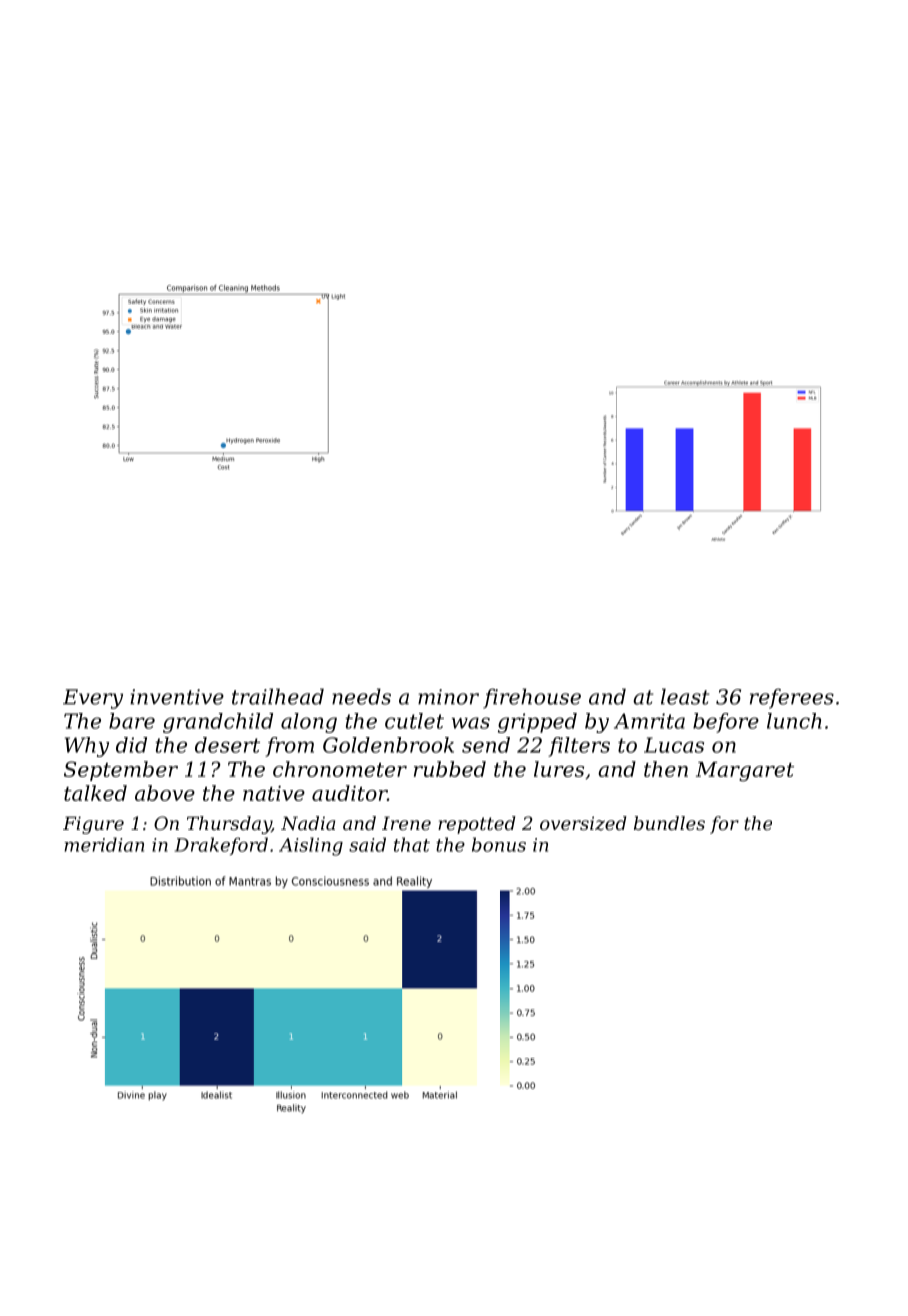  Describe the element at coordinates (87, 747) in the image. I see `Why` at that location.
